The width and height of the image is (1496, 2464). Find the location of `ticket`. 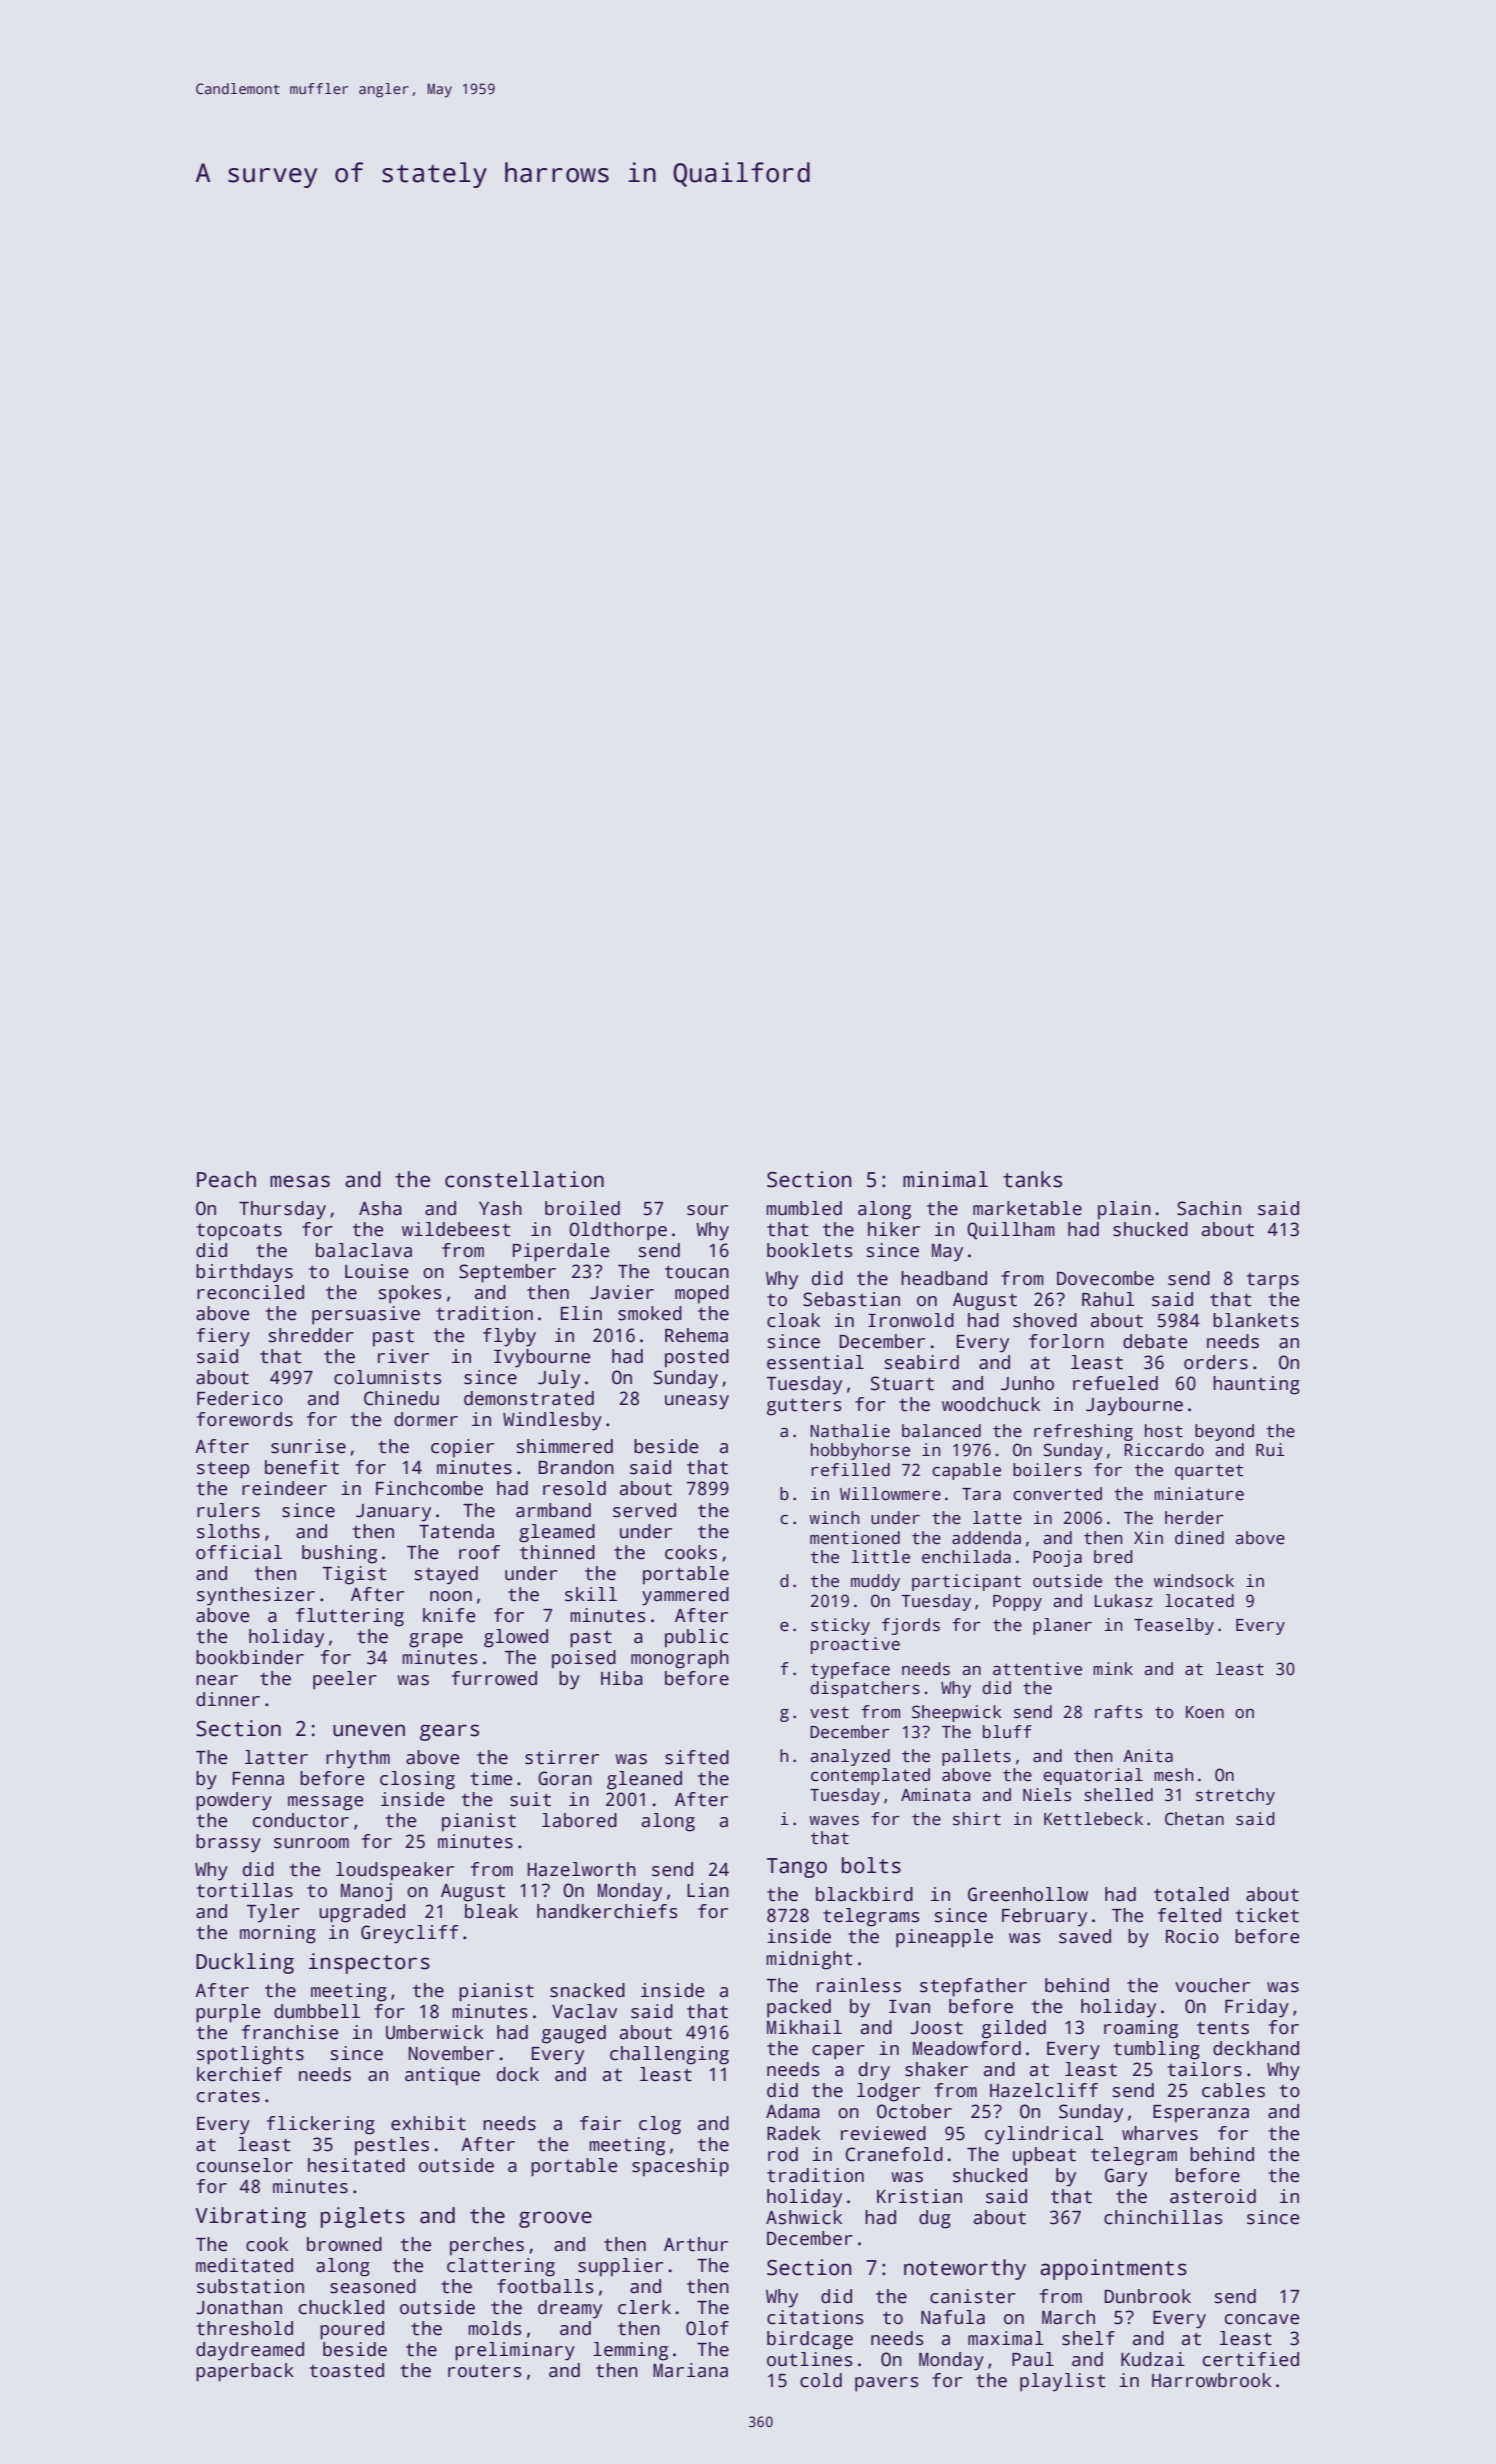

ticket is located at coordinates (1267, 1915).
